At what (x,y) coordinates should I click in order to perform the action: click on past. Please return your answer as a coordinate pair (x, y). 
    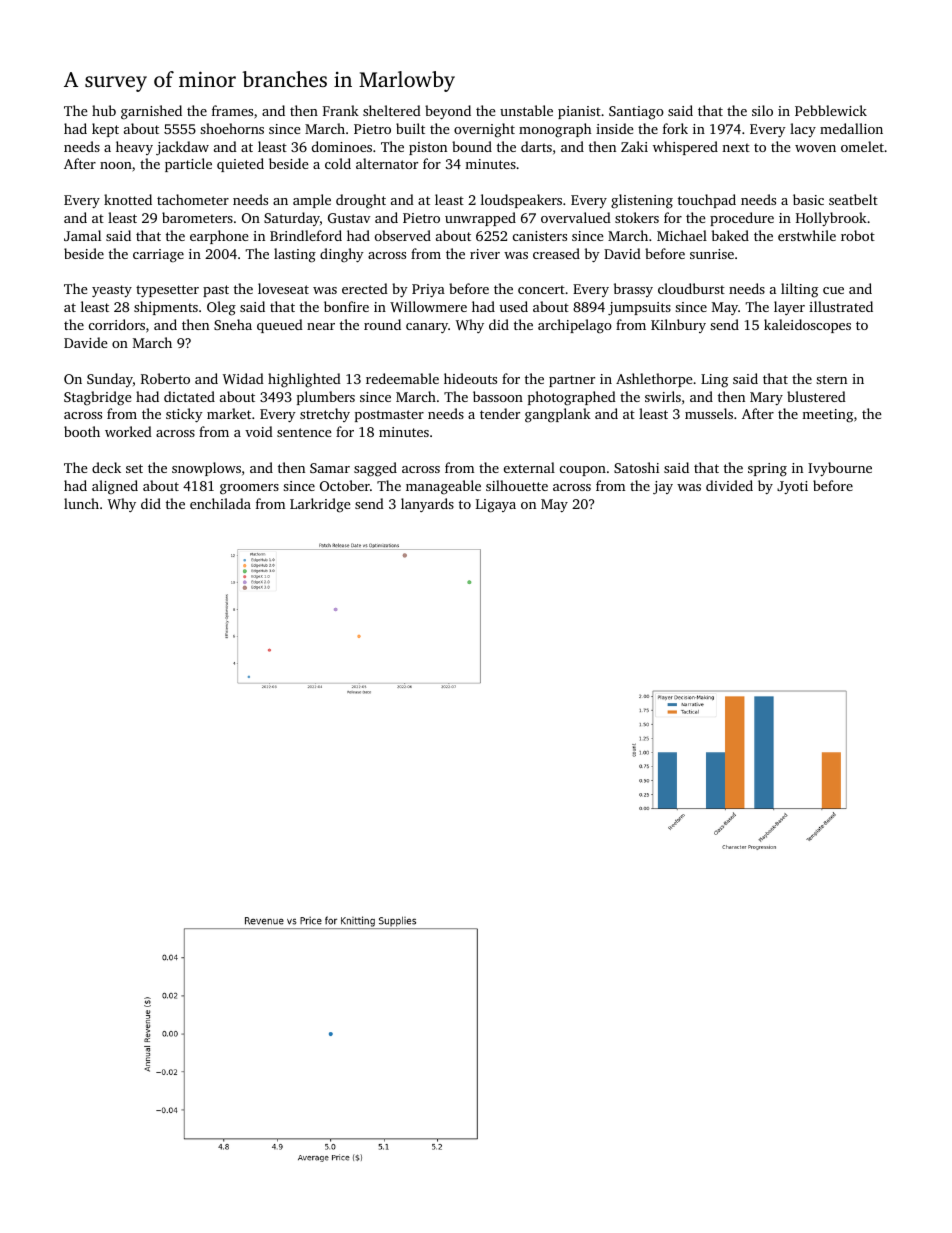
    Looking at the image, I should click on (216, 291).
